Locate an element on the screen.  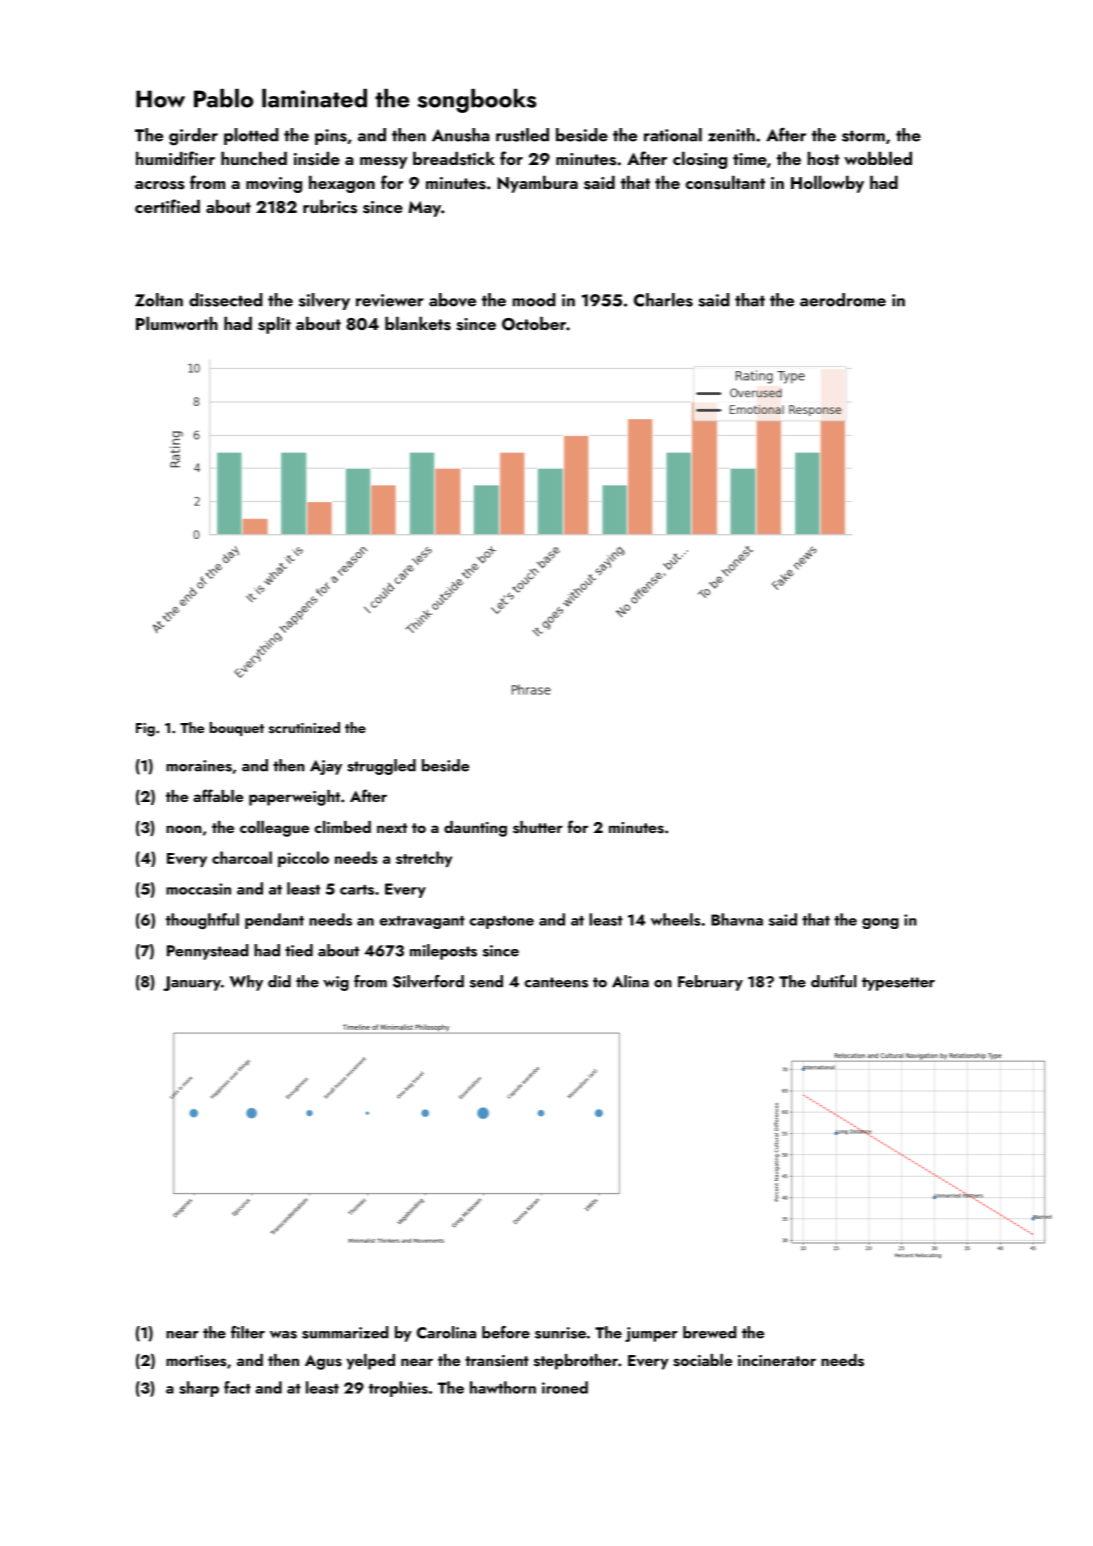
rational is located at coordinates (673, 135).
